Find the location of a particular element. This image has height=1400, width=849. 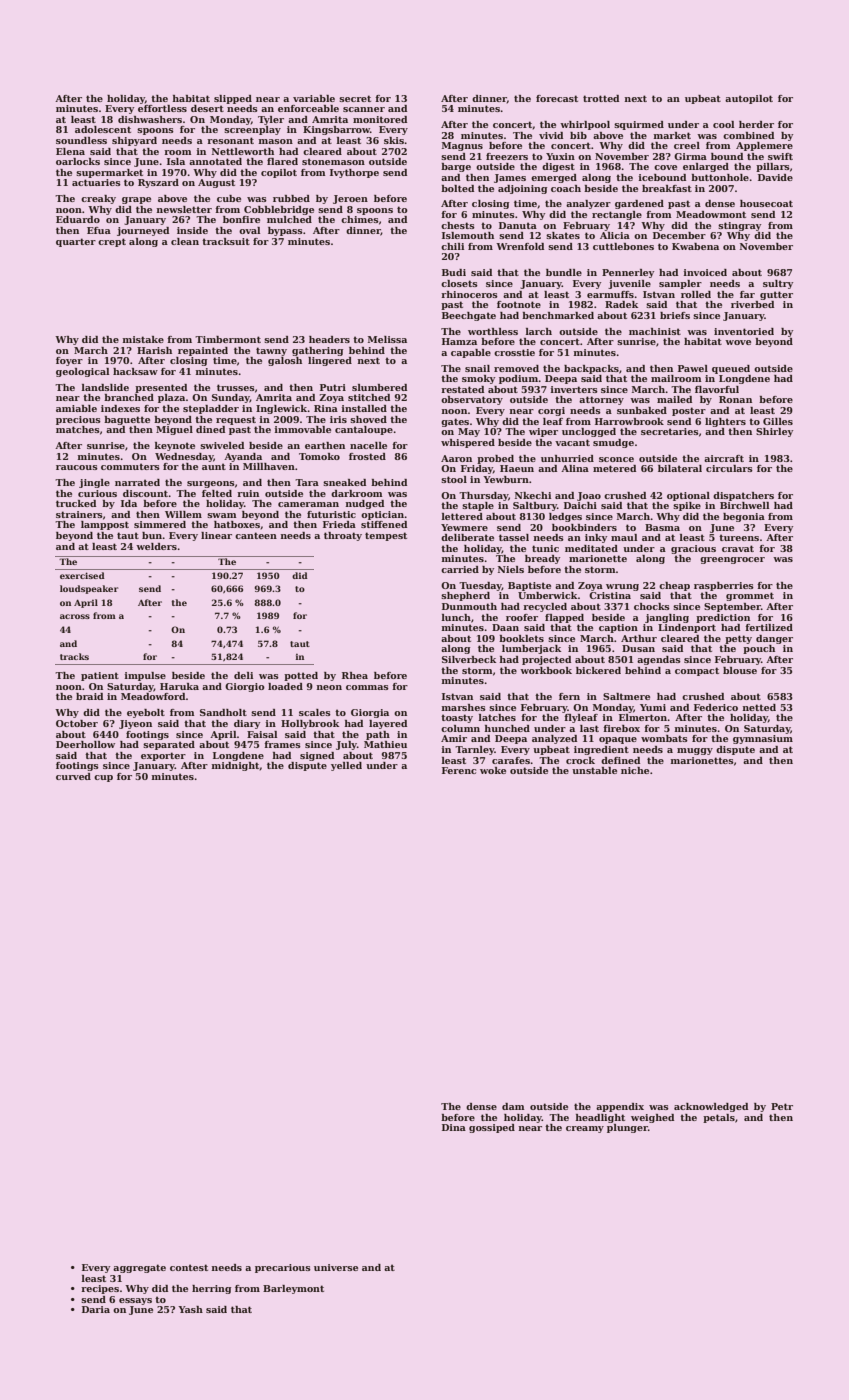

Dina is located at coordinates (454, 1127).
